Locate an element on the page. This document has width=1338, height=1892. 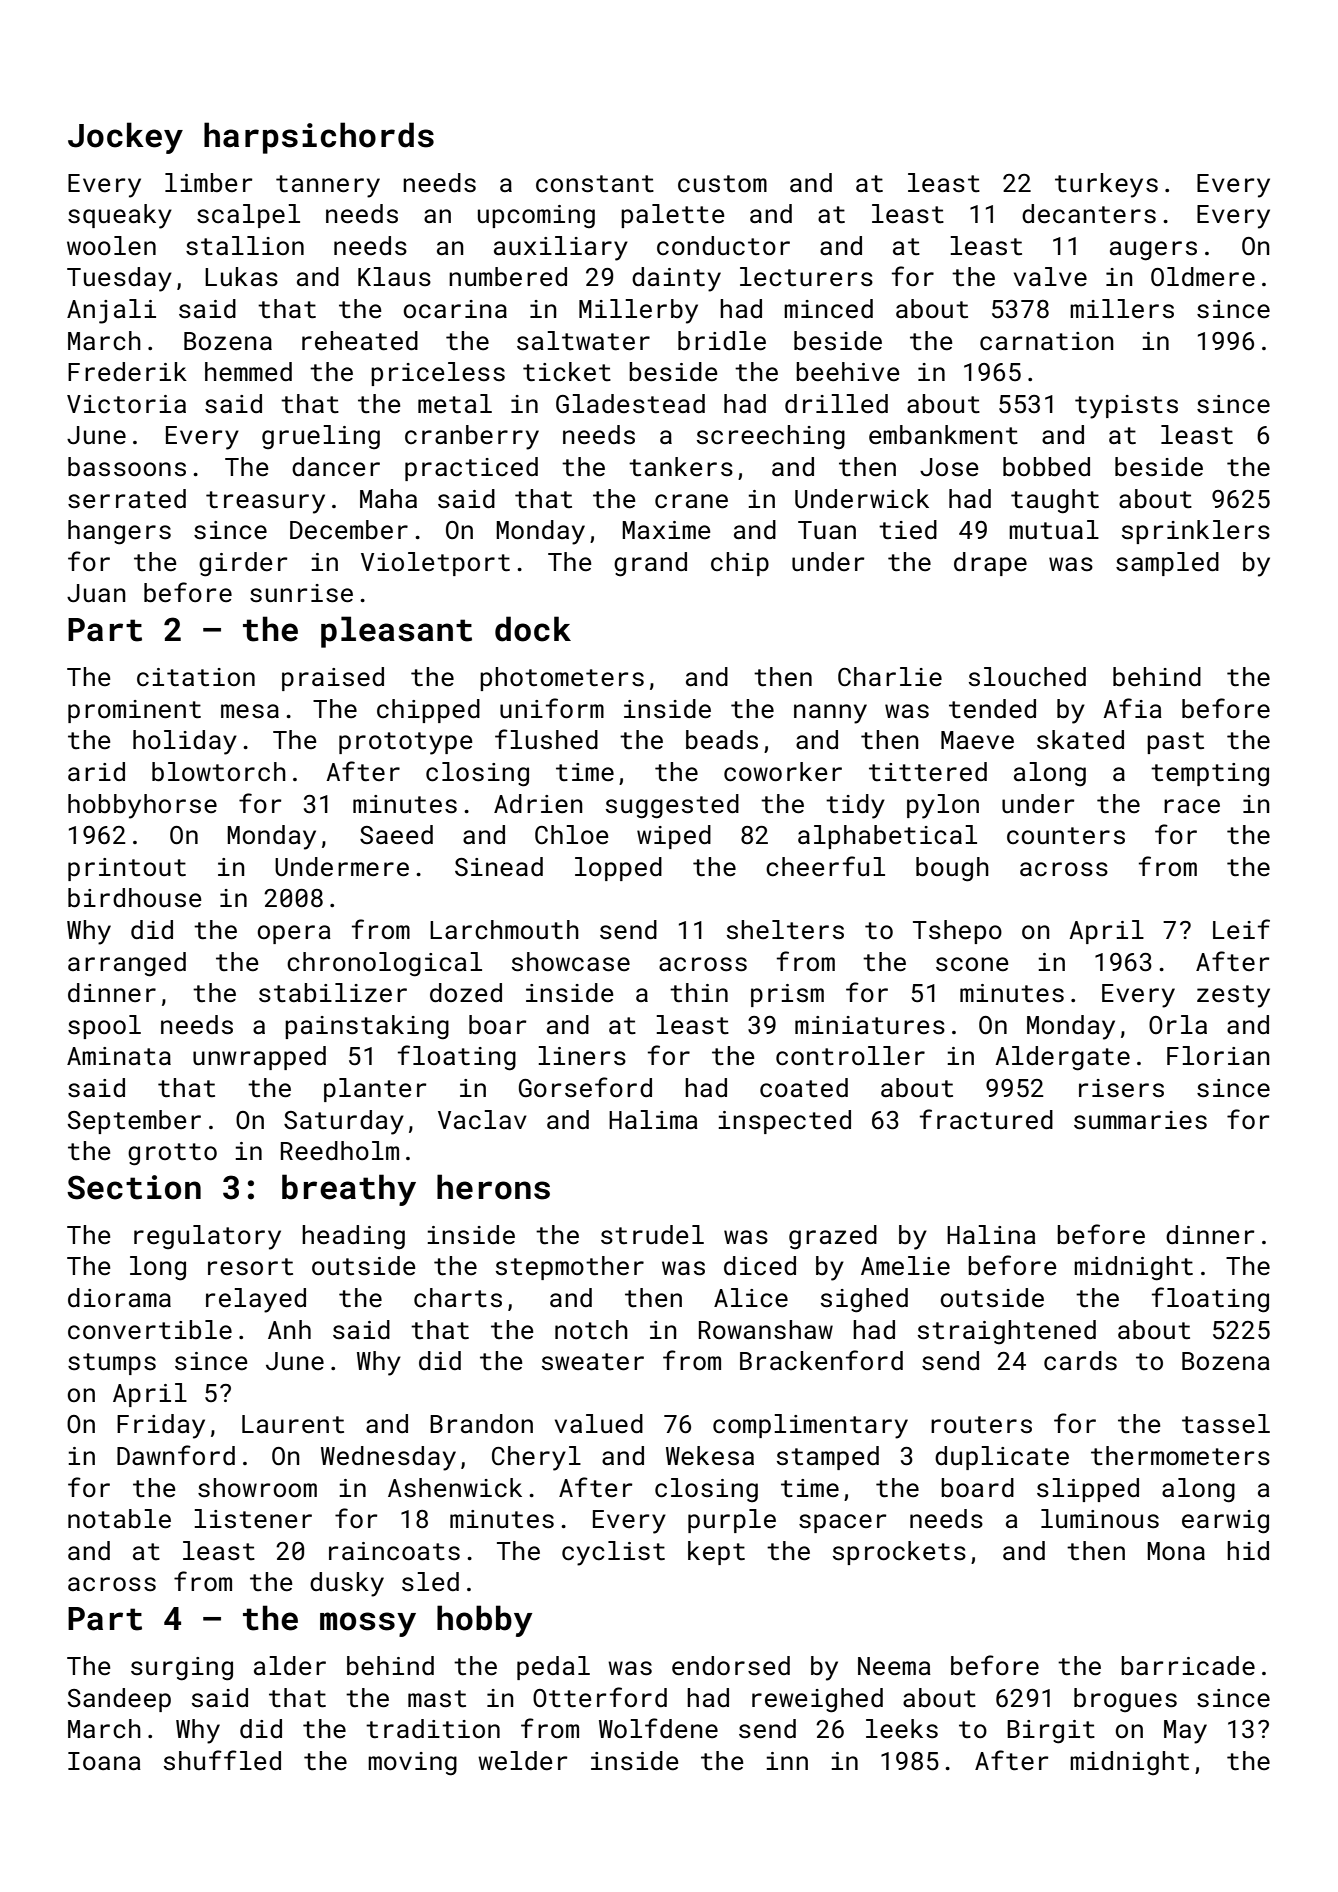
stumps is located at coordinates (112, 1364).
